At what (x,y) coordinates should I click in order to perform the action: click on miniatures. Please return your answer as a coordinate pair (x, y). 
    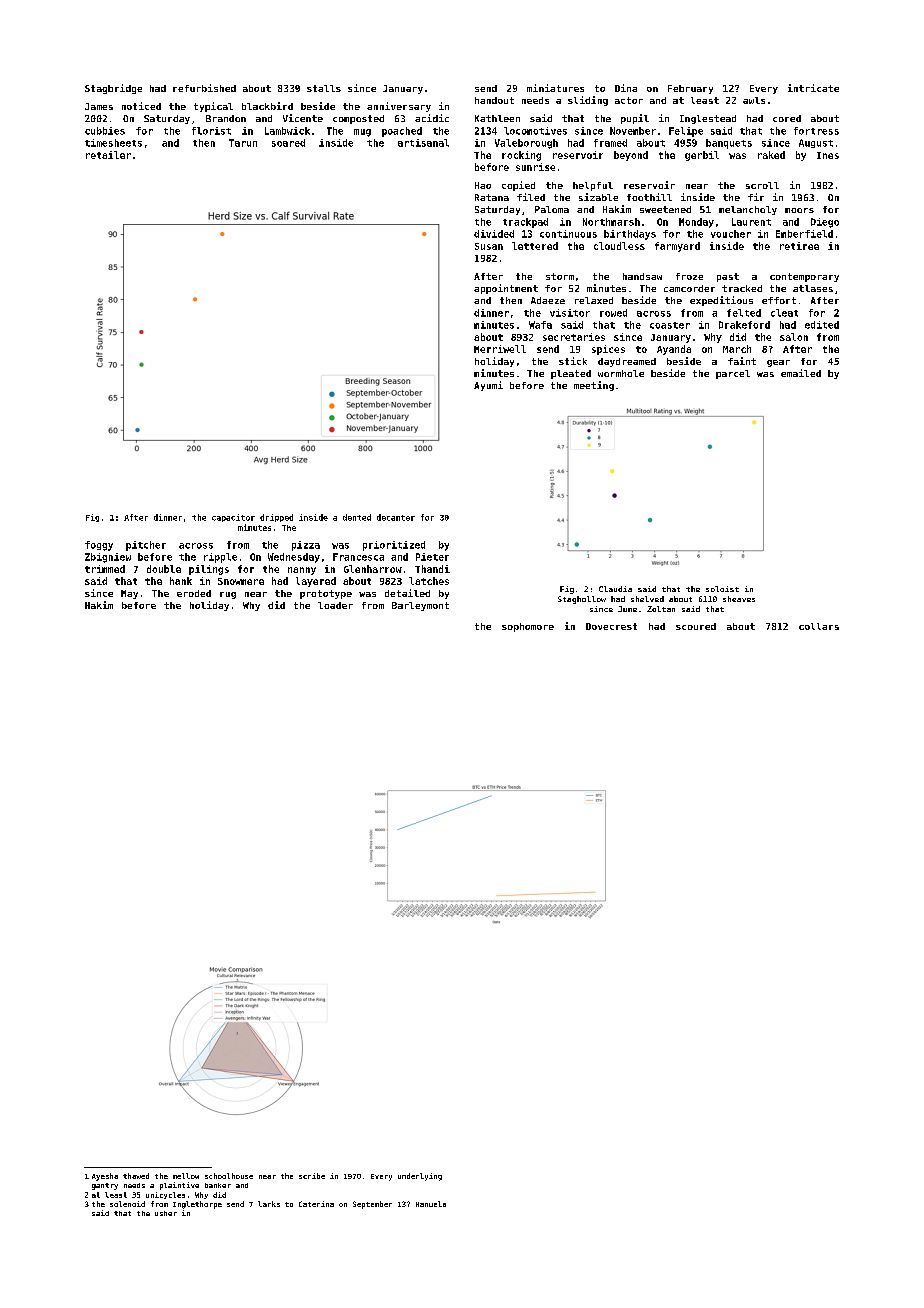
    Looking at the image, I should click on (555, 88).
